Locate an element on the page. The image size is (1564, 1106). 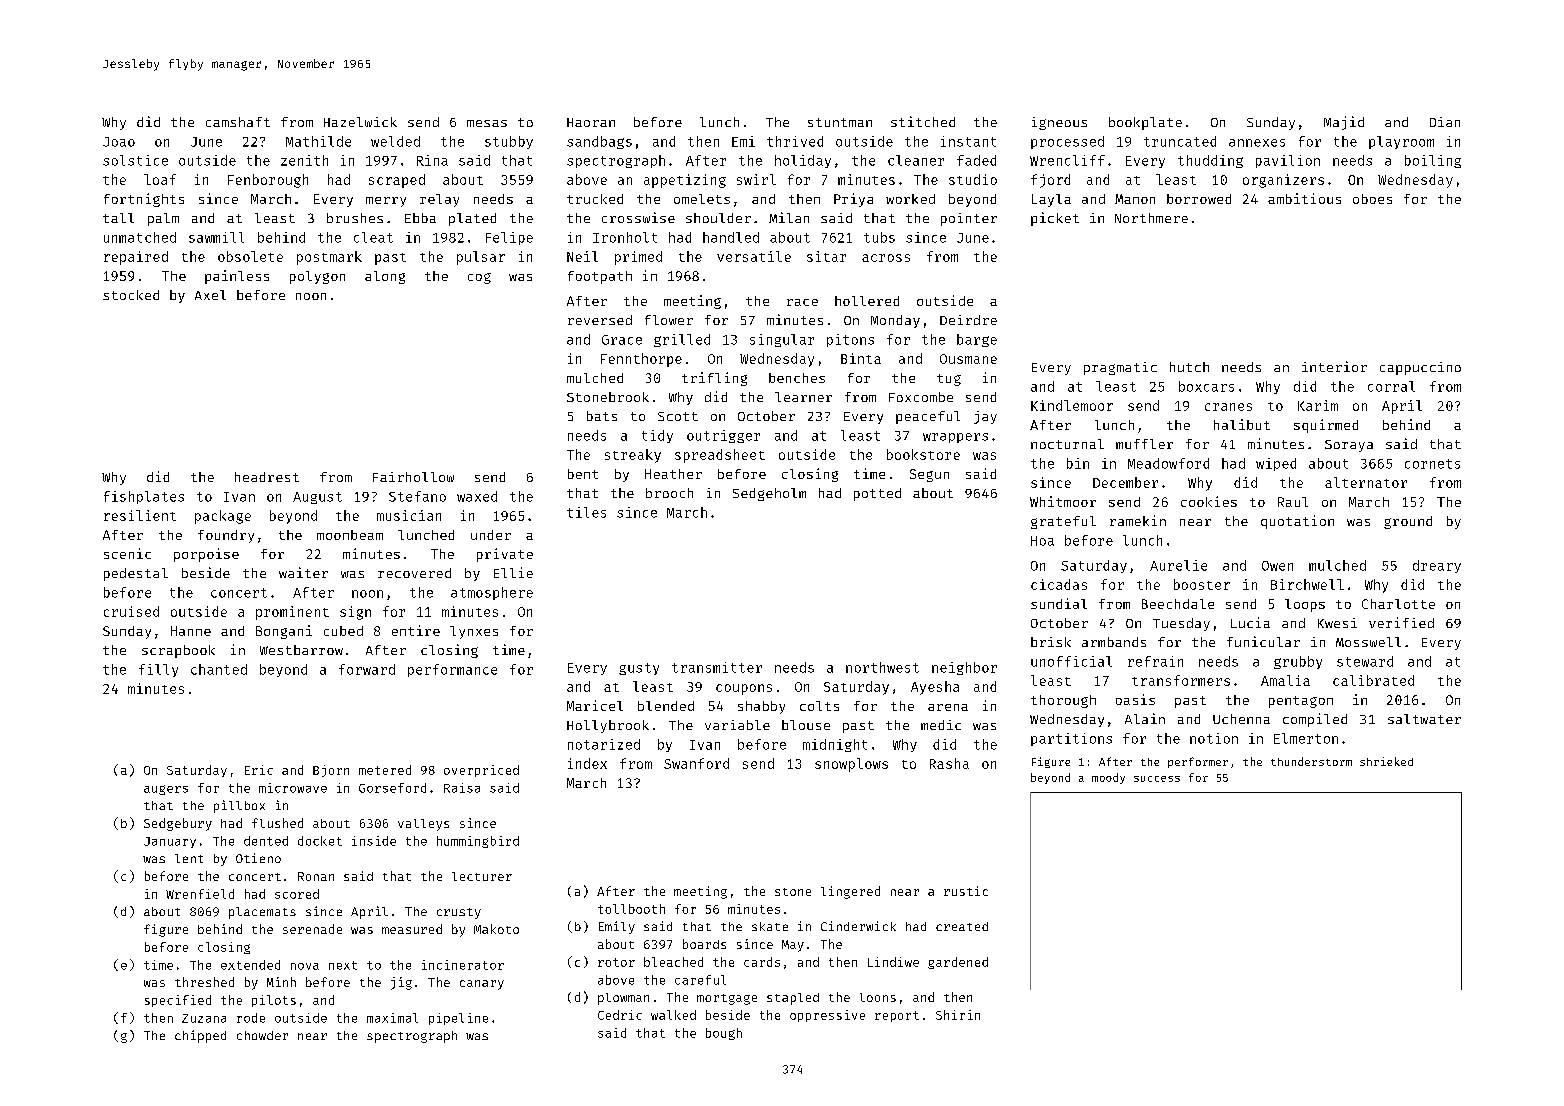
shrieked is located at coordinates (1386, 761).
